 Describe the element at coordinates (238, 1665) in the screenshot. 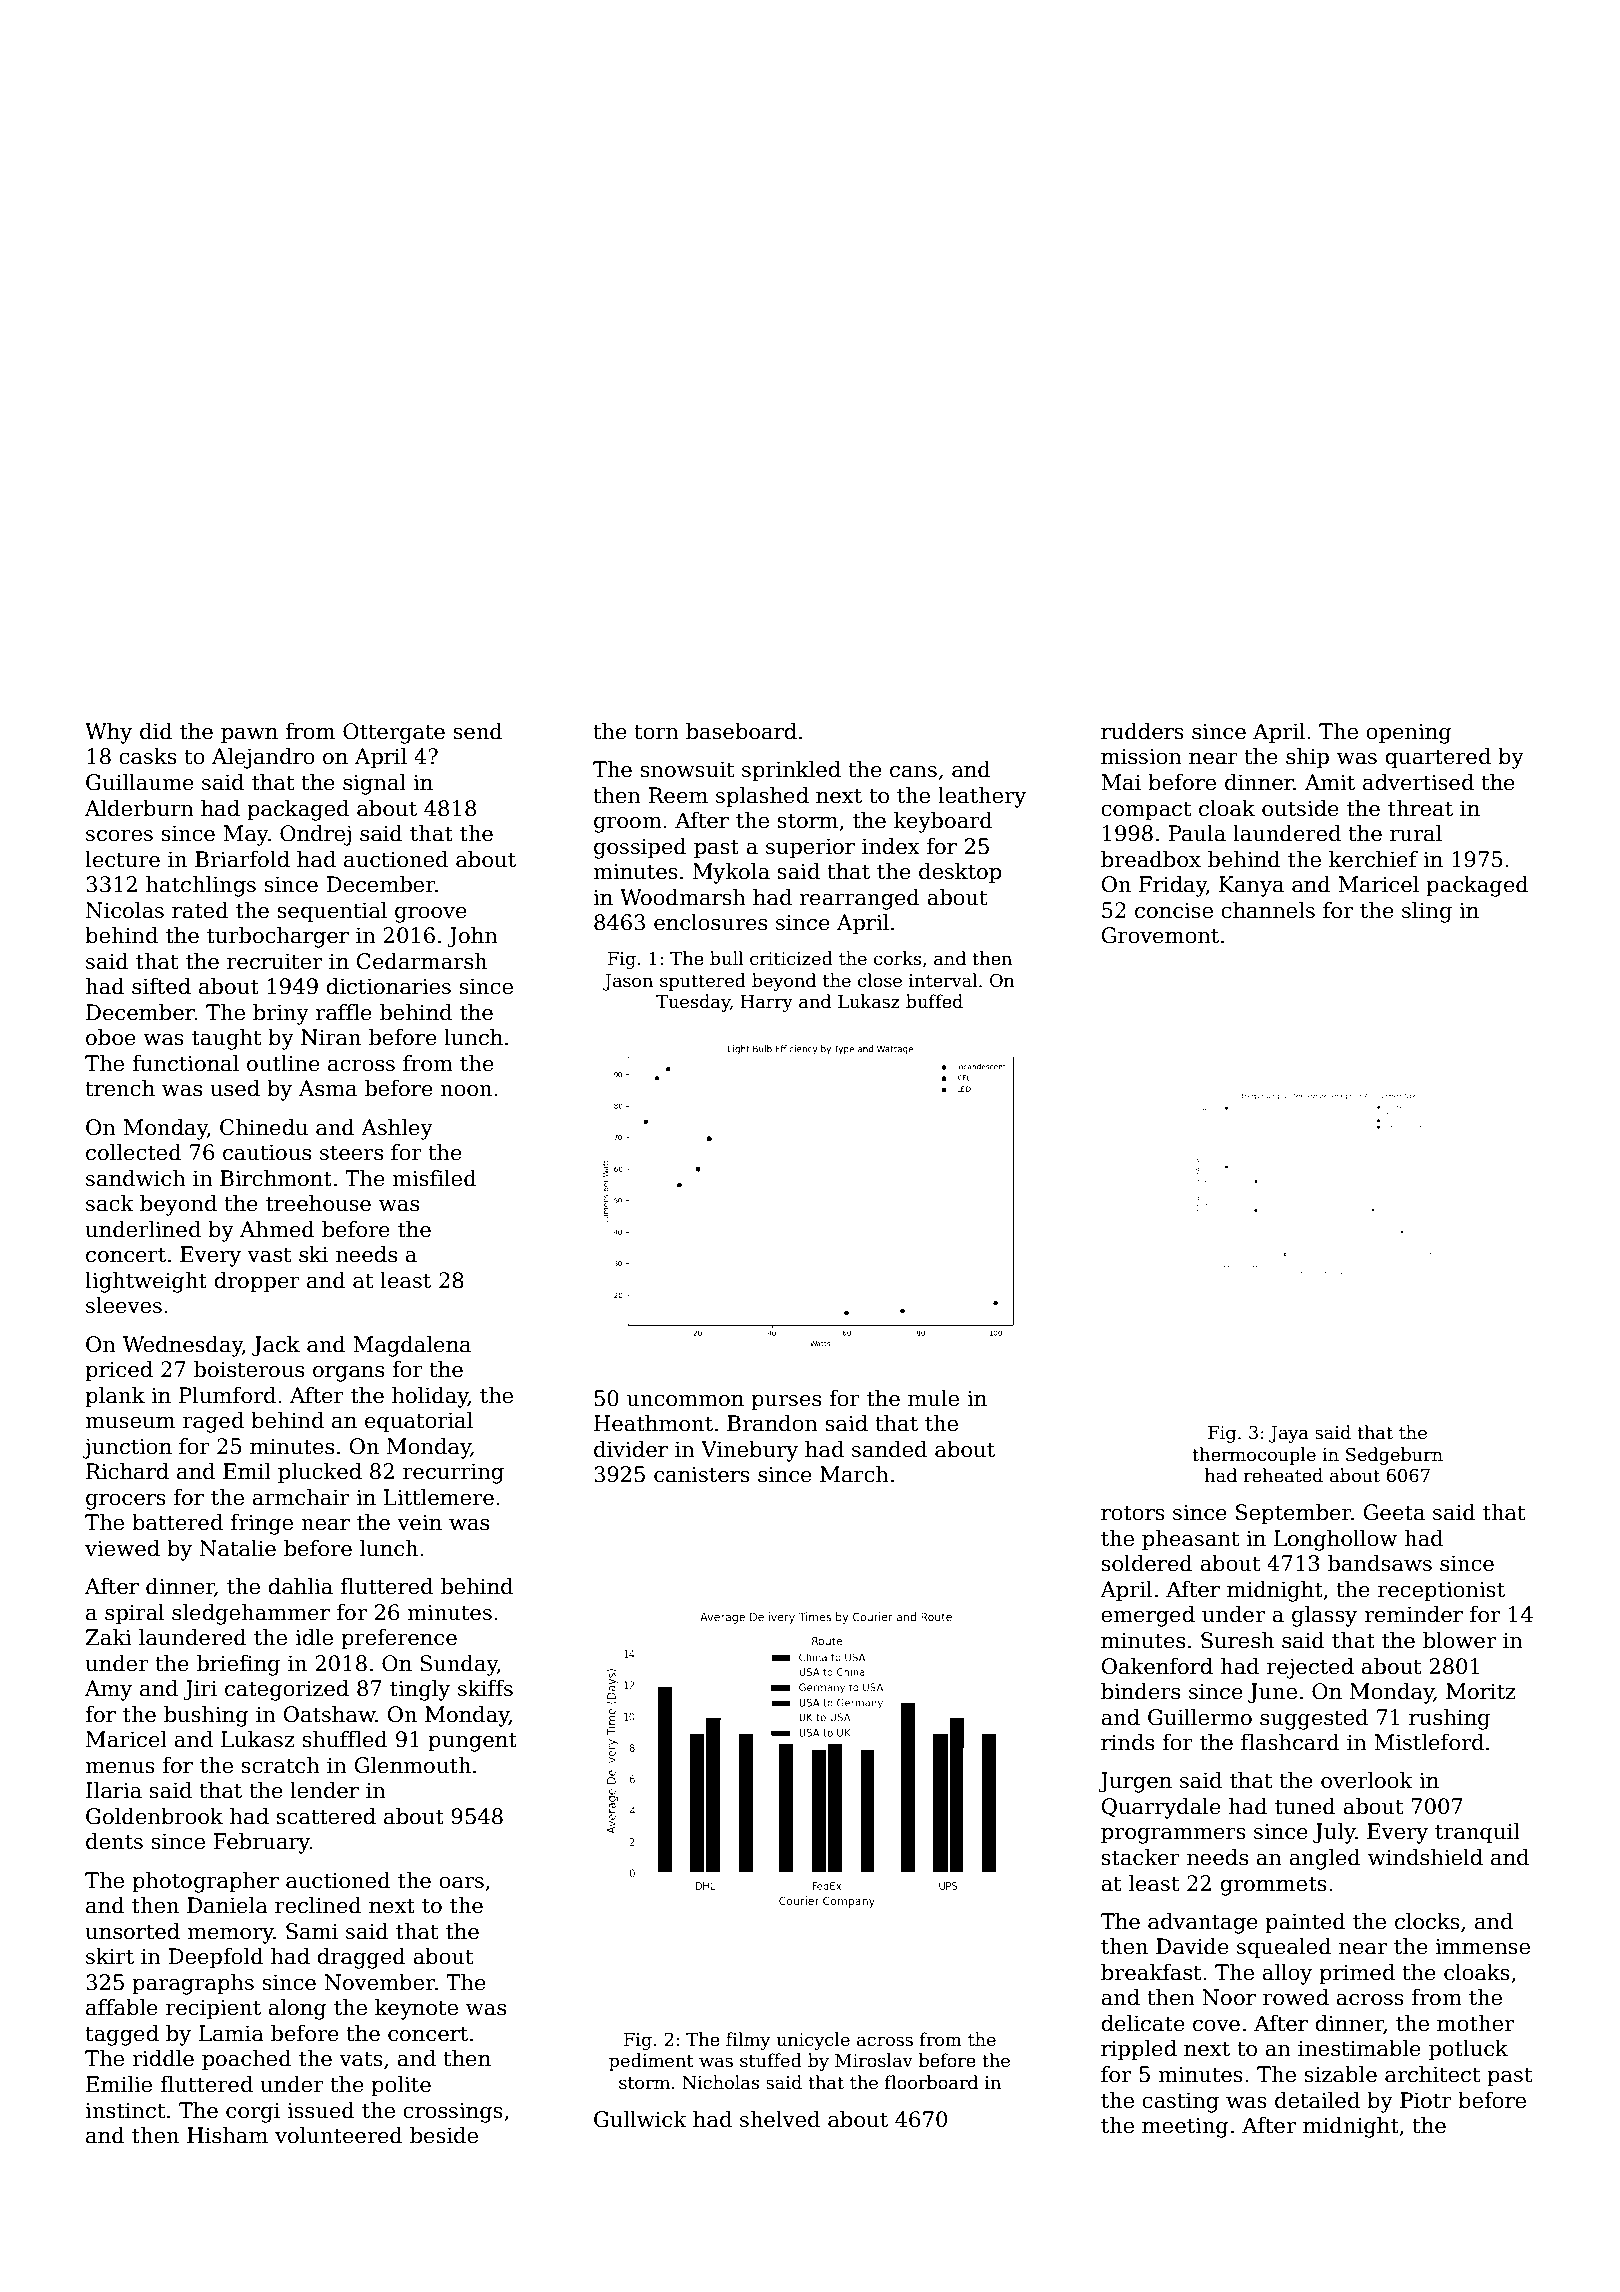

I see `briefing` at that location.
